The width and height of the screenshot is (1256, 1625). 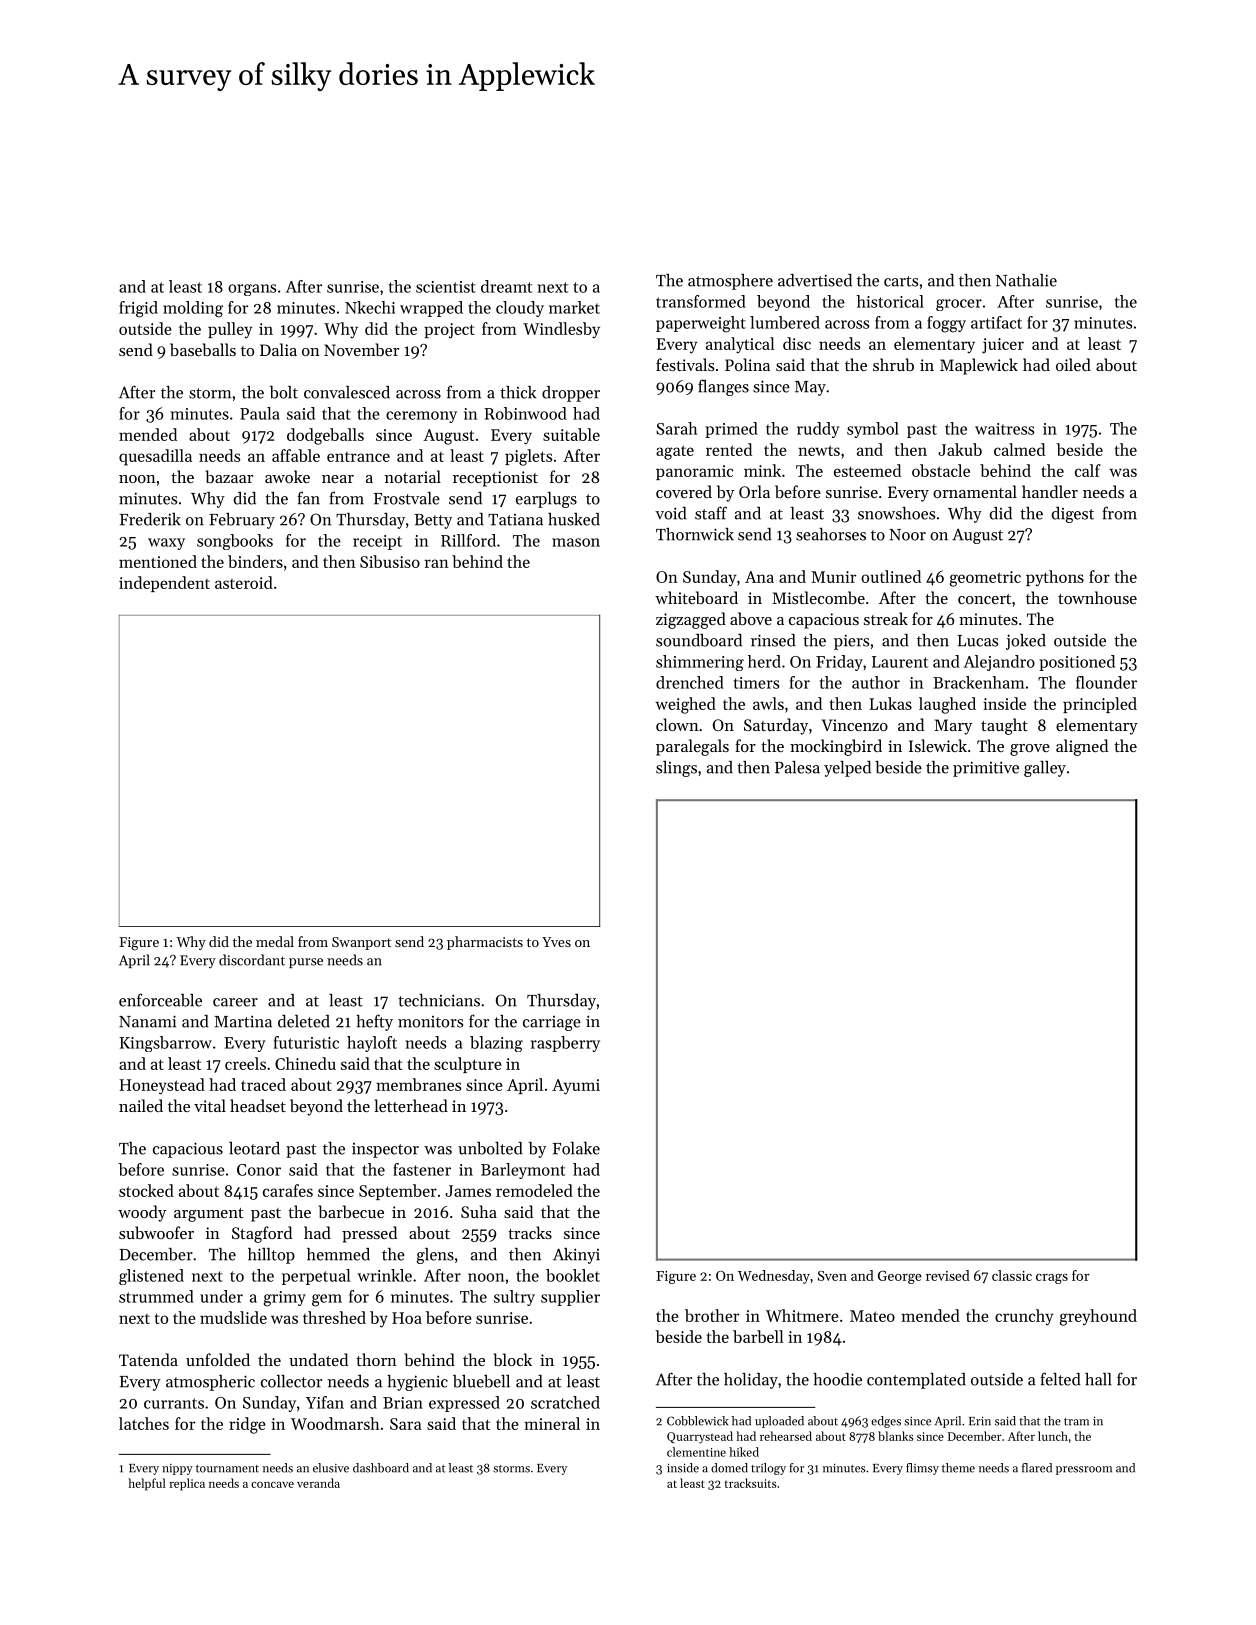 What do you see at coordinates (565, 1044) in the screenshot?
I see `raspberry` at bounding box center [565, 1044].
